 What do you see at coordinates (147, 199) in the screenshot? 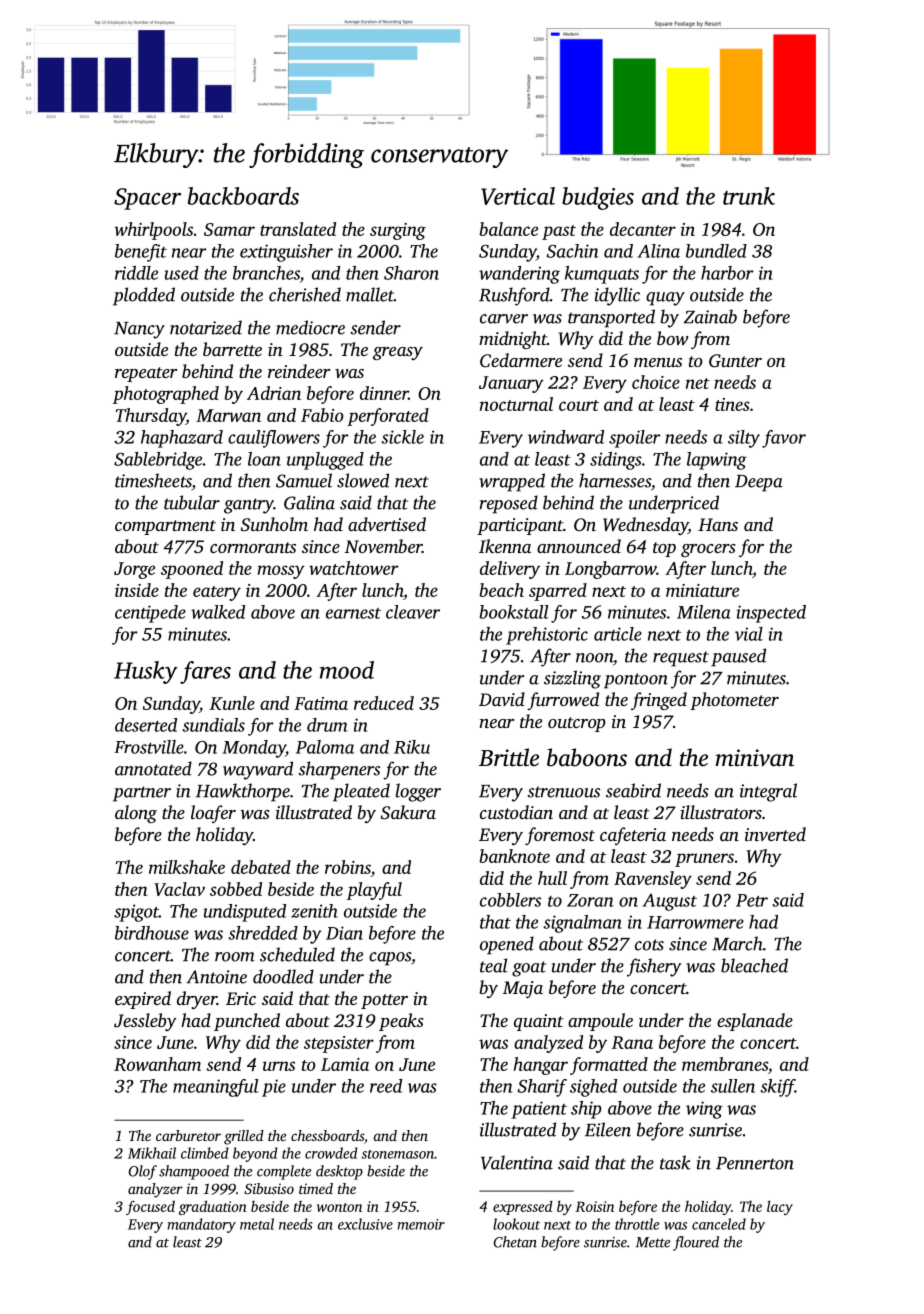
I see `Spacer` at bounding box center [147, 199].
